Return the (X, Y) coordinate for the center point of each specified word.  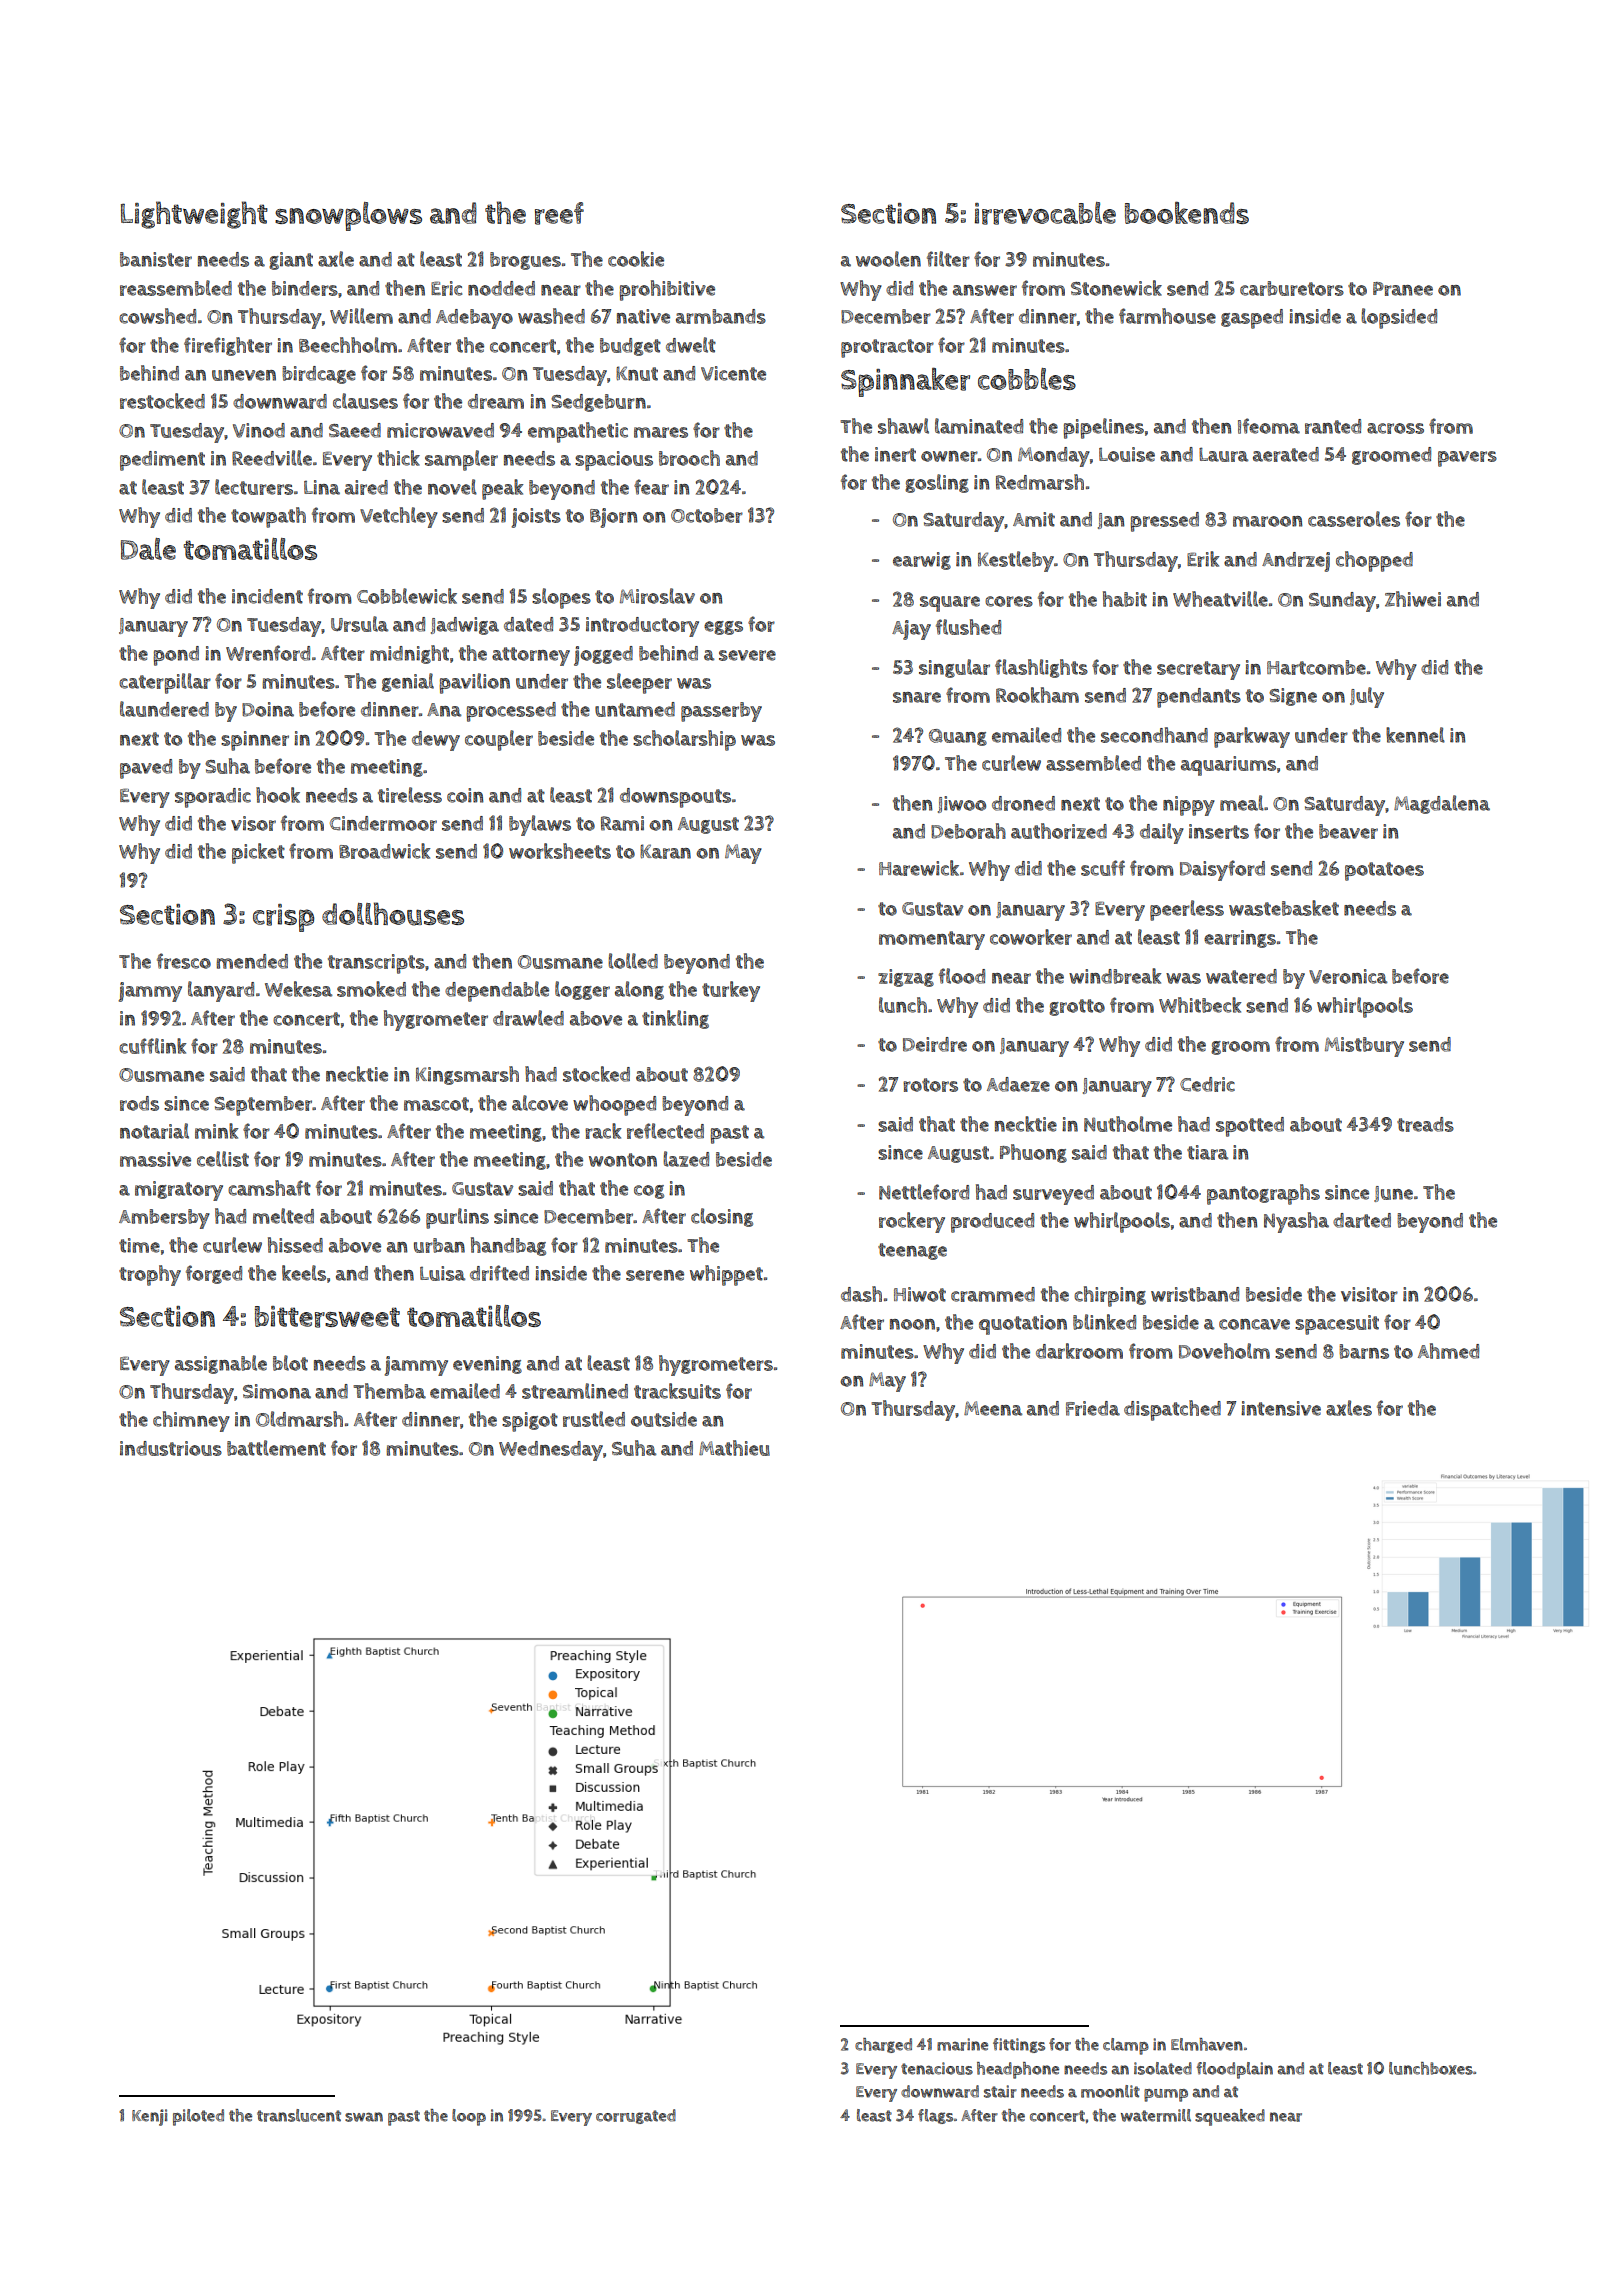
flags (936, 2116)
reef (559, 213)
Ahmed (1448, 1351)
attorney (531, 656)
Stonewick (1116, 288)
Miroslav (657, 596)
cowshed (157, 316)
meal (1242, 803)
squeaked (1230, 2117)
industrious (171, 1448)
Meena (993, 1408)
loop (469, 2117)
